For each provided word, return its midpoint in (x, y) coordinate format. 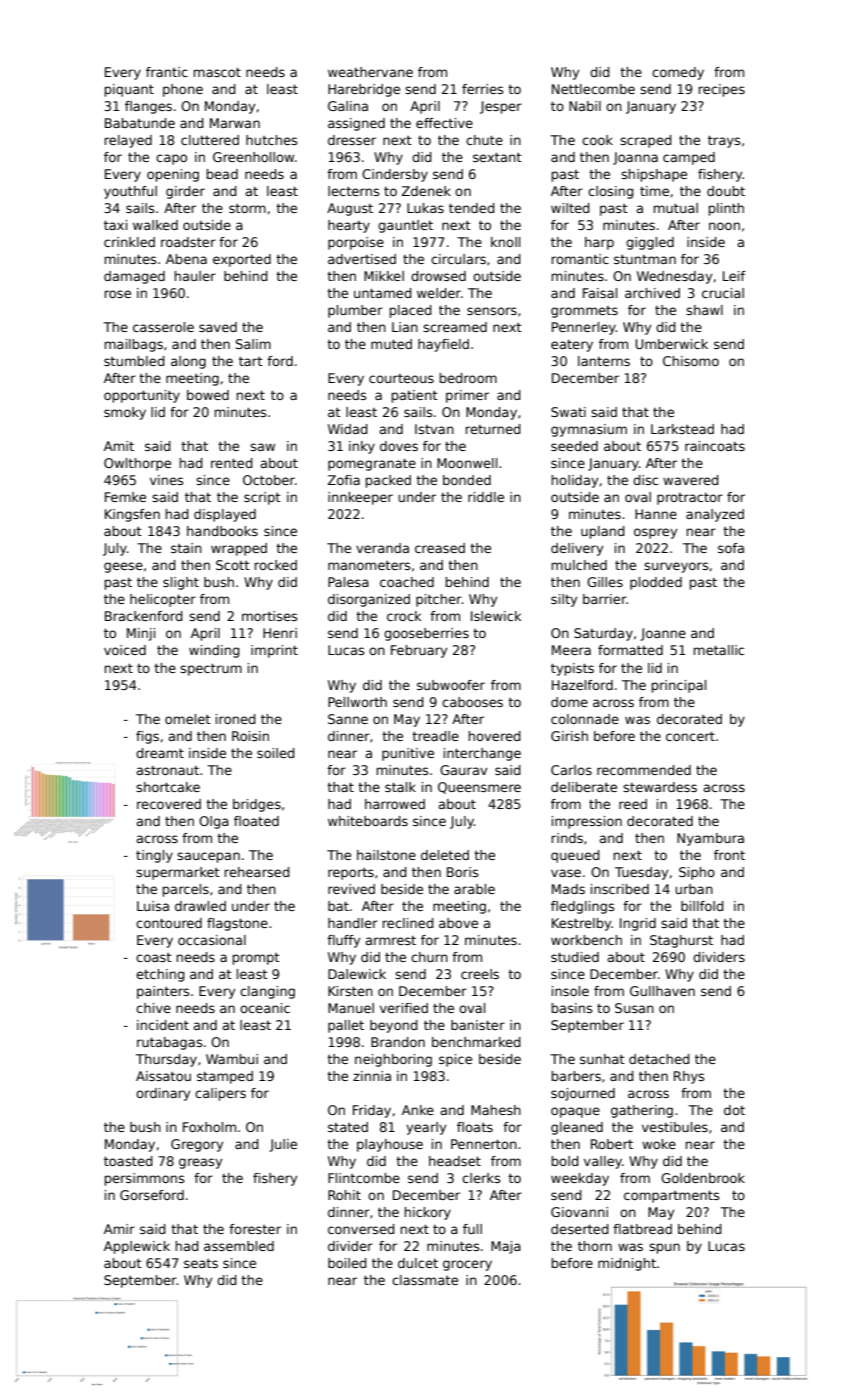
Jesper (501, 107)
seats (201, 1263)
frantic (167, 72)
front (729, 855)
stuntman (645, 259)
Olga (214, 822)
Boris (462, 872)
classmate (425, 1280)
